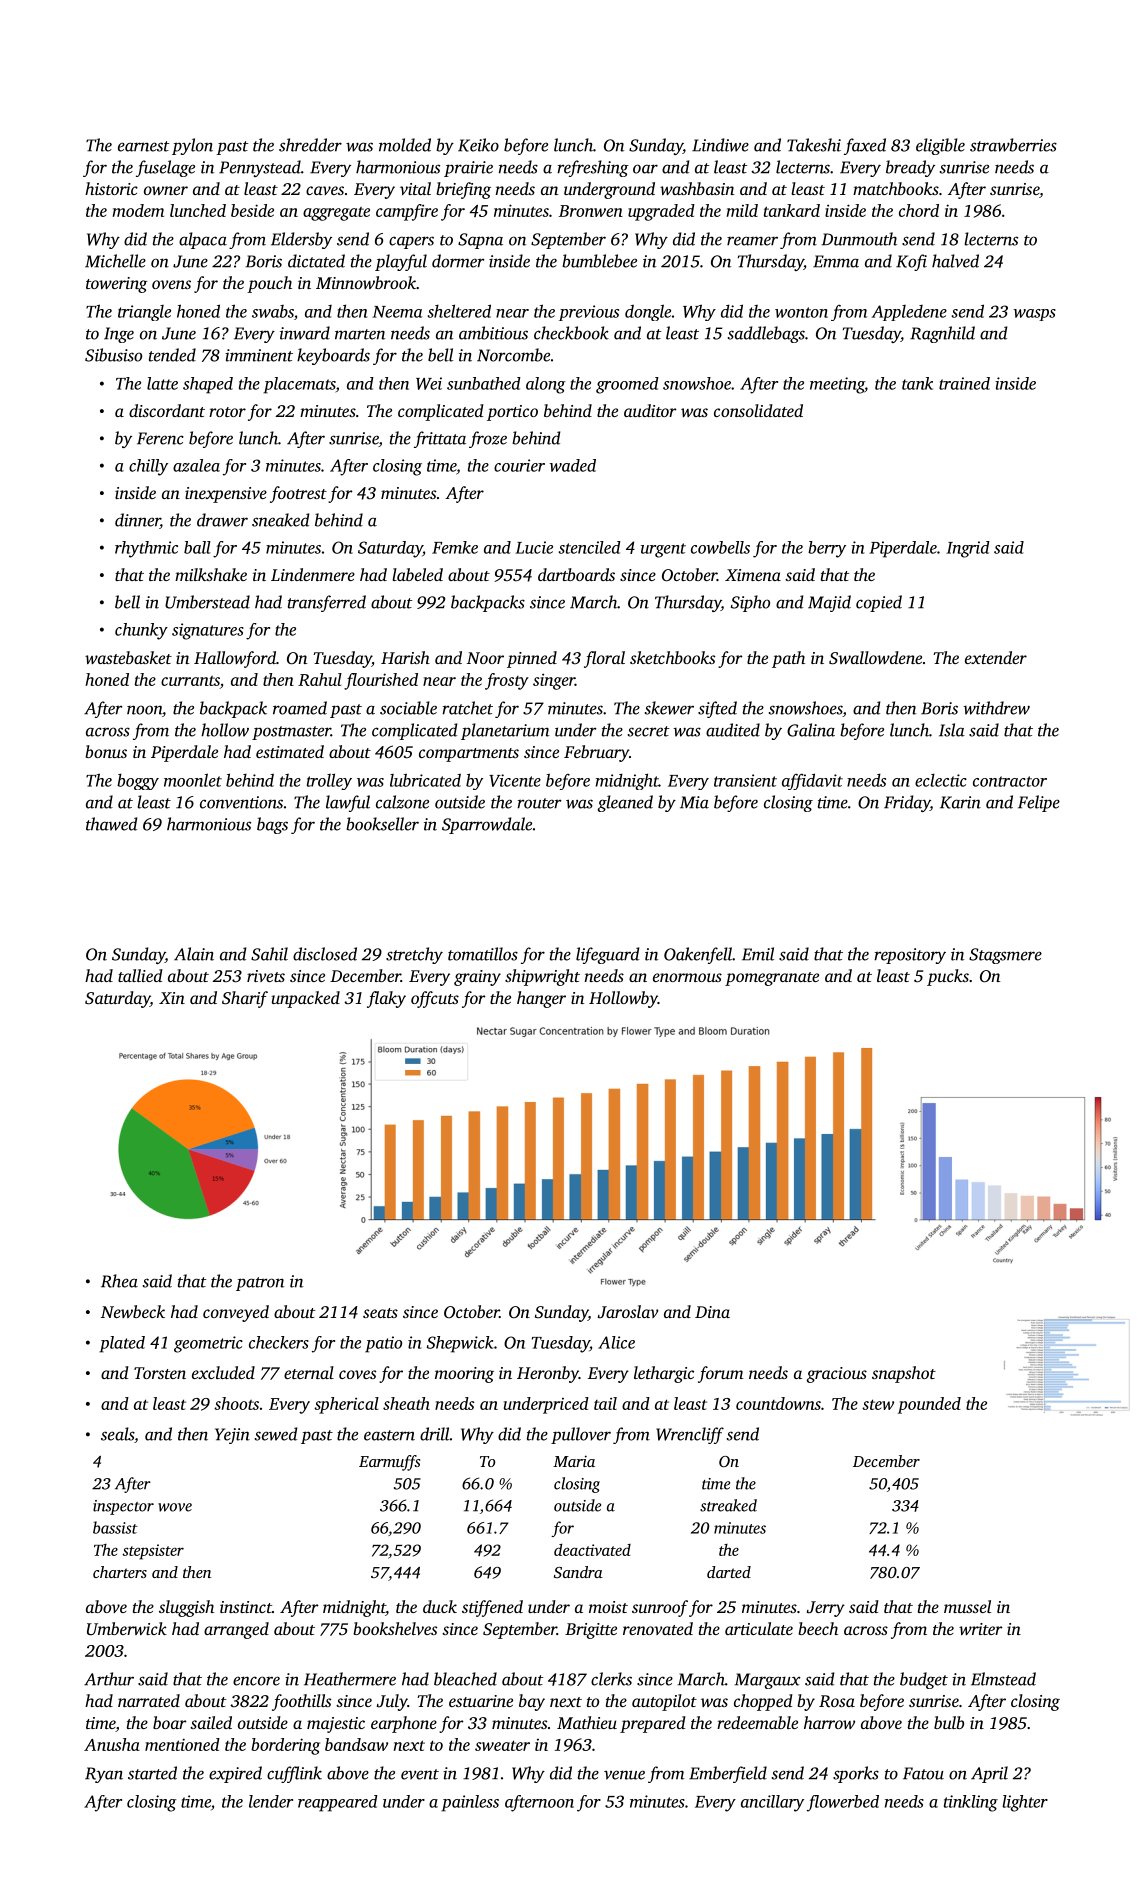  Describe the element at coordinates (117, 1434) in the screenshot. I see `seals` at that location.
